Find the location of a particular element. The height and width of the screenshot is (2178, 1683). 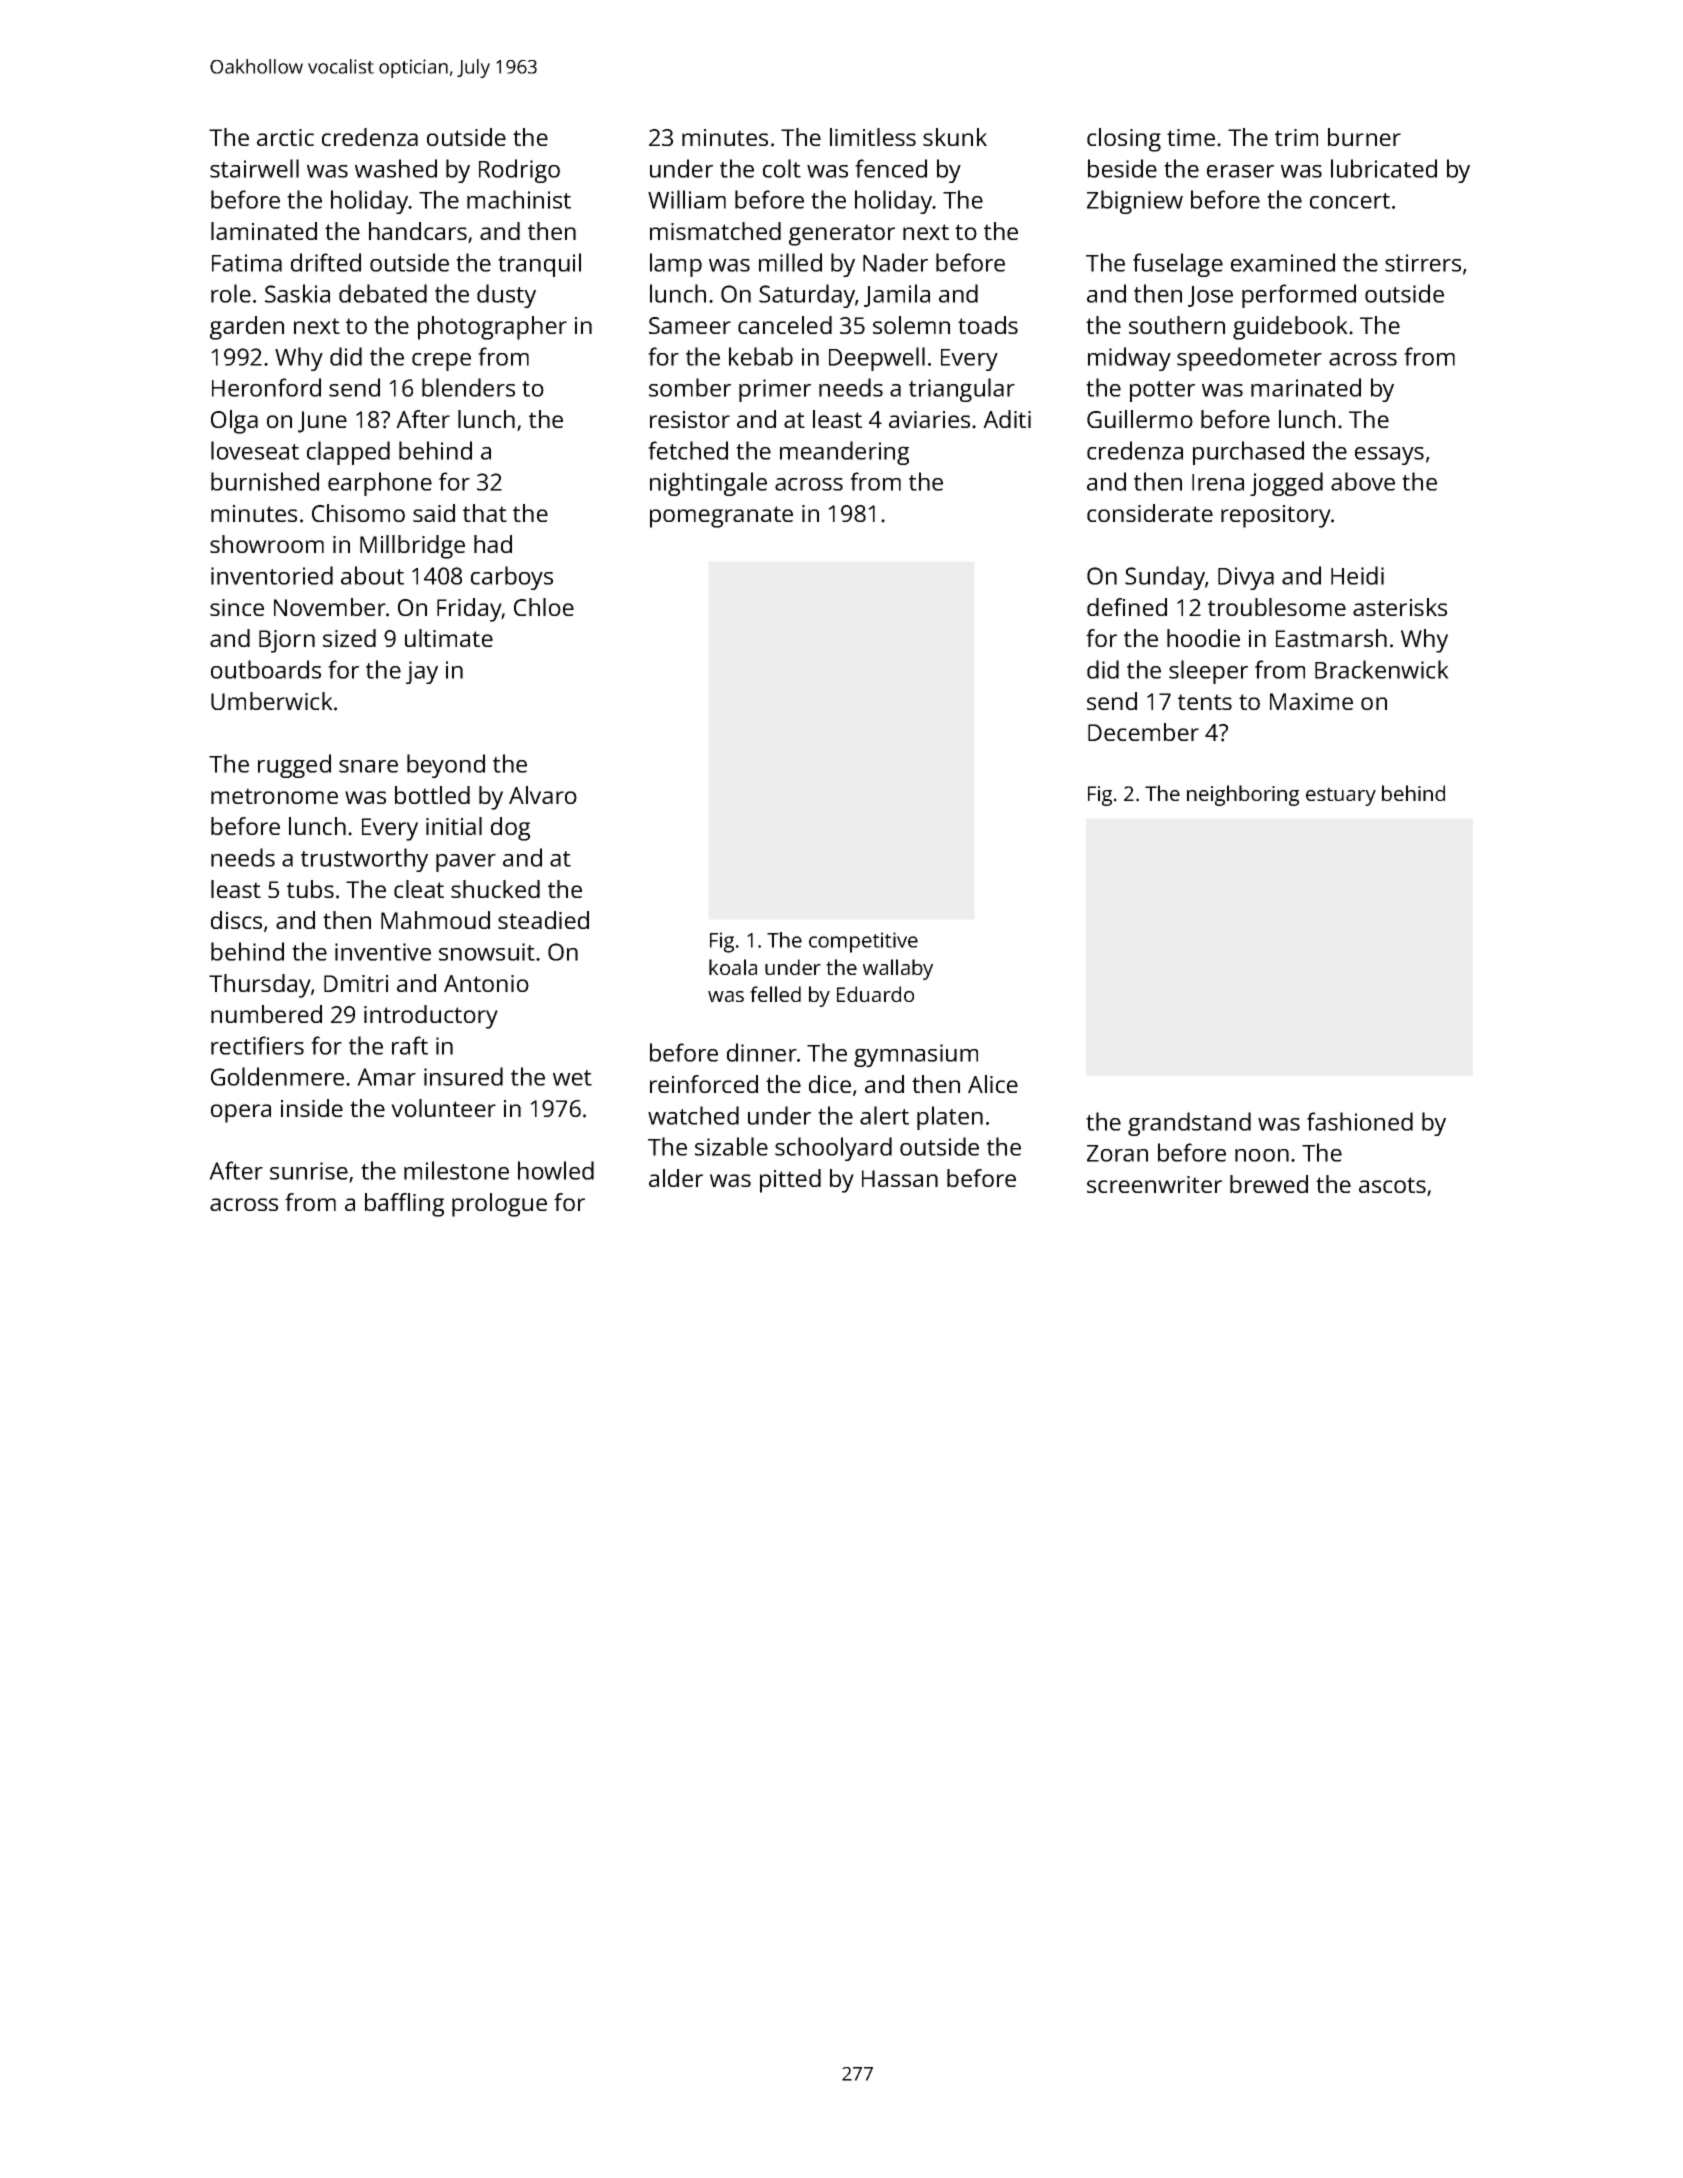

baffling is located at coordinates (404, 1205).
